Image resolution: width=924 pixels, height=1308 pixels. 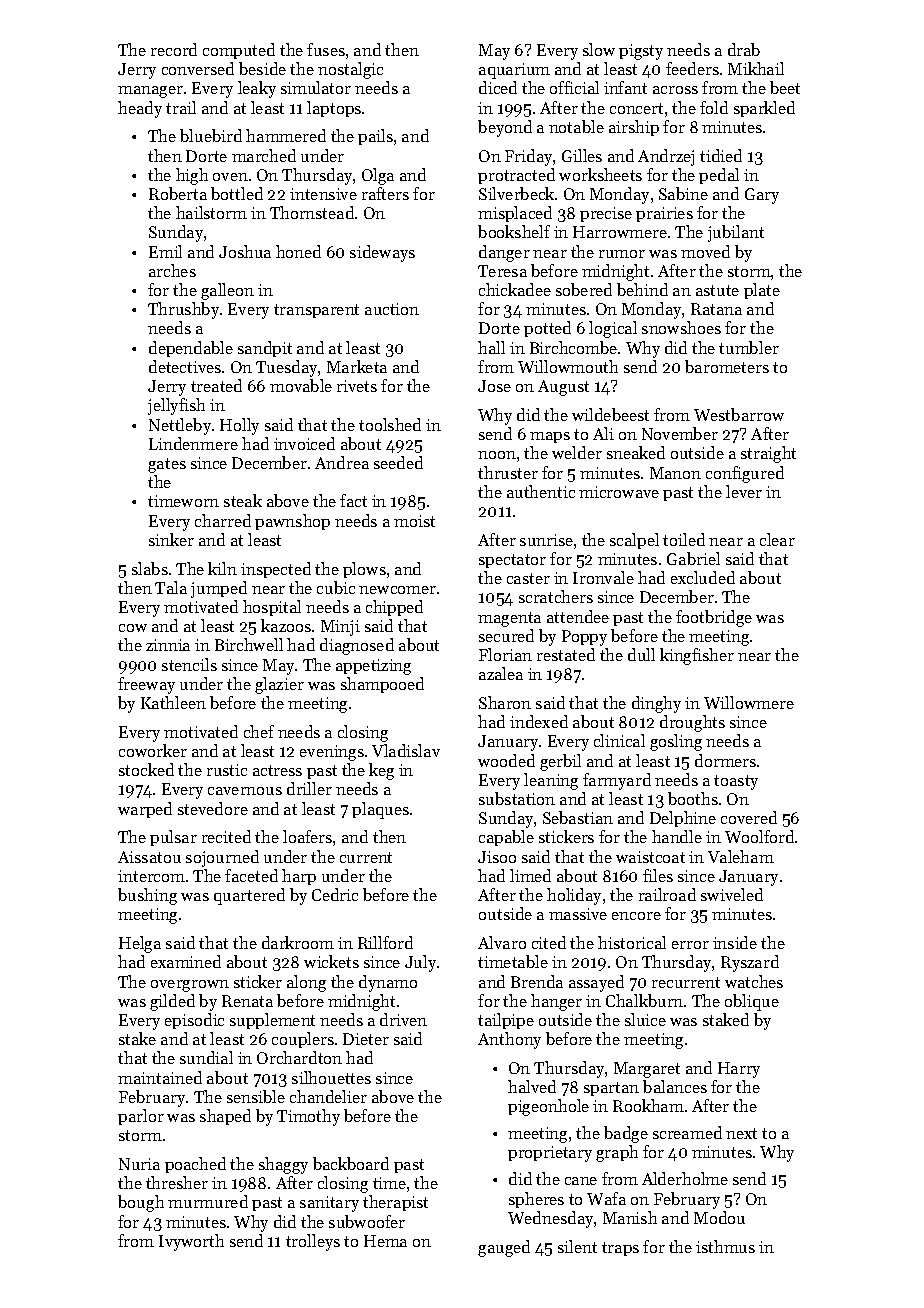 I want to click on fuses, so click(x=326, y=49).
